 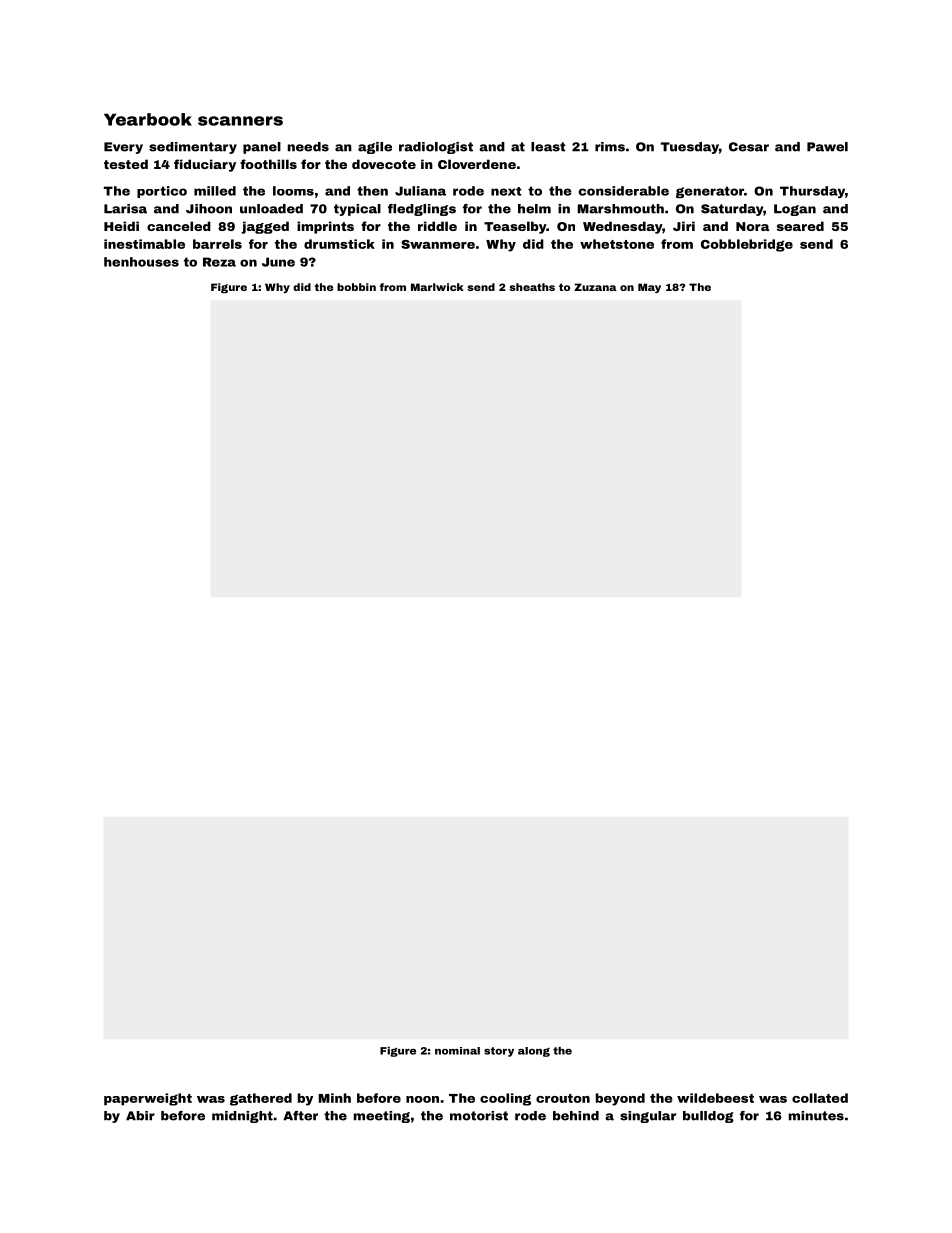 I want to click on Every, so click(x=123, y=148).
